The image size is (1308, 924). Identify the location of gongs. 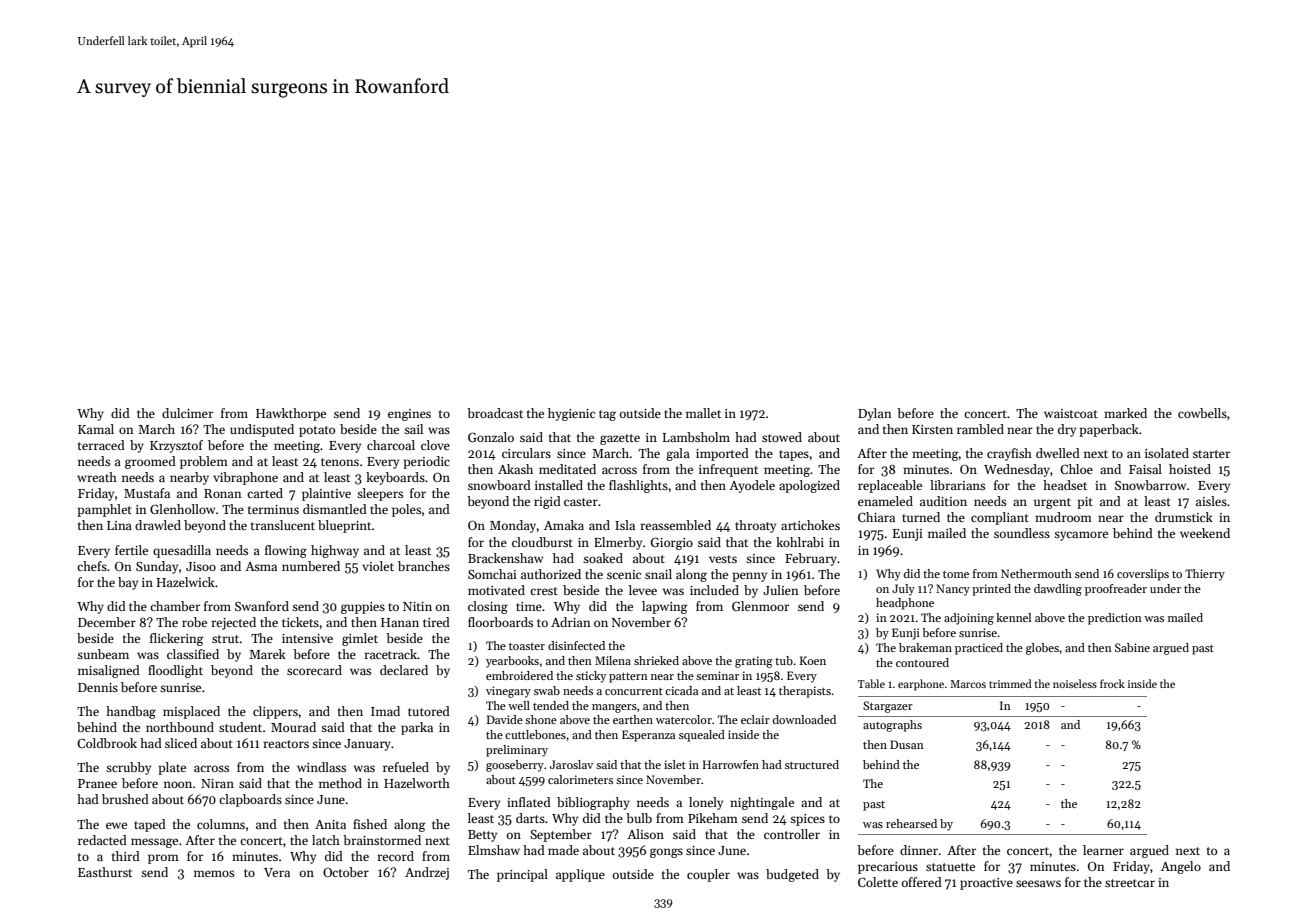
(666, 853).
